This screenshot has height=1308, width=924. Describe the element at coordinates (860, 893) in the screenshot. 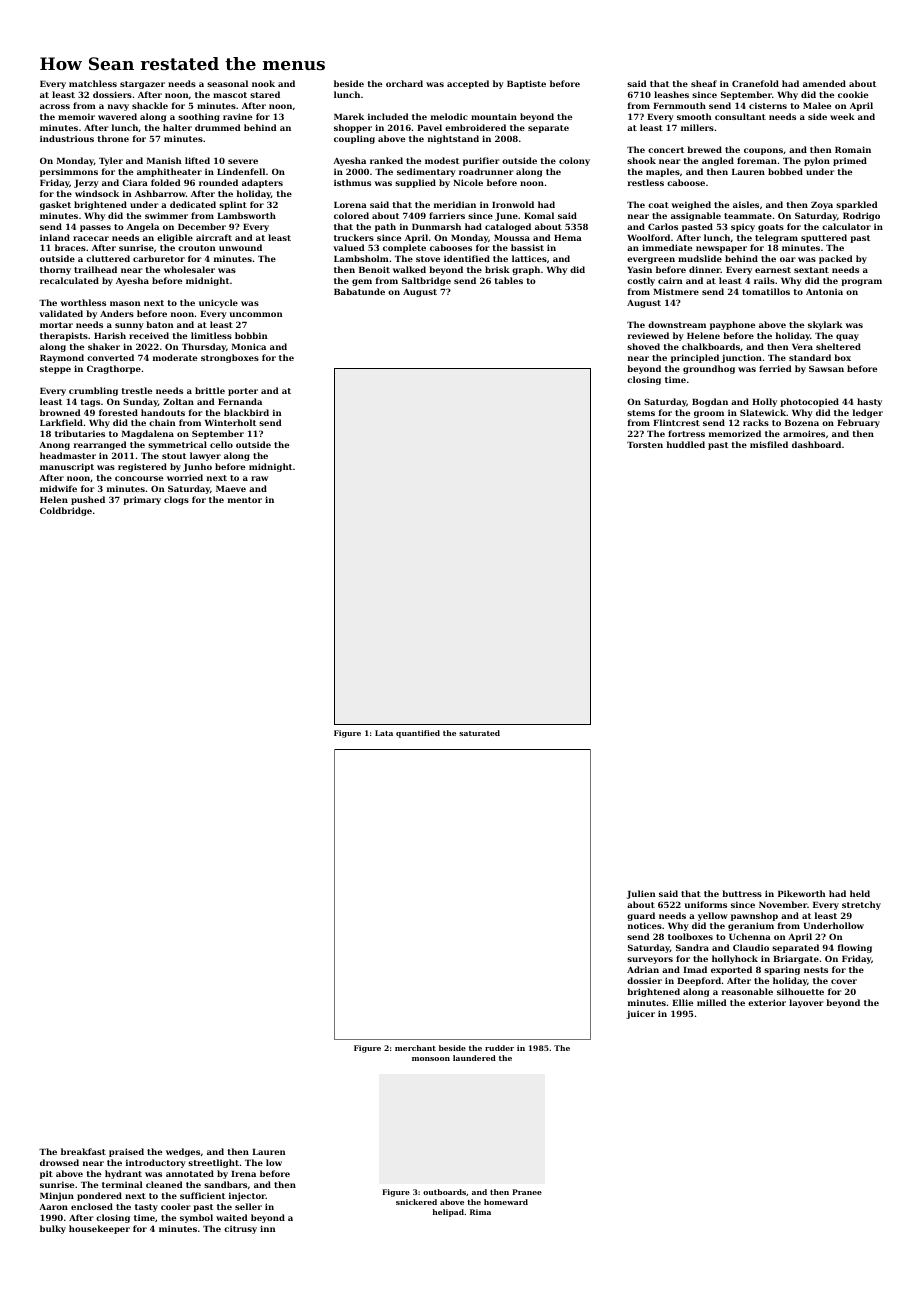

I see `held` at that location.
